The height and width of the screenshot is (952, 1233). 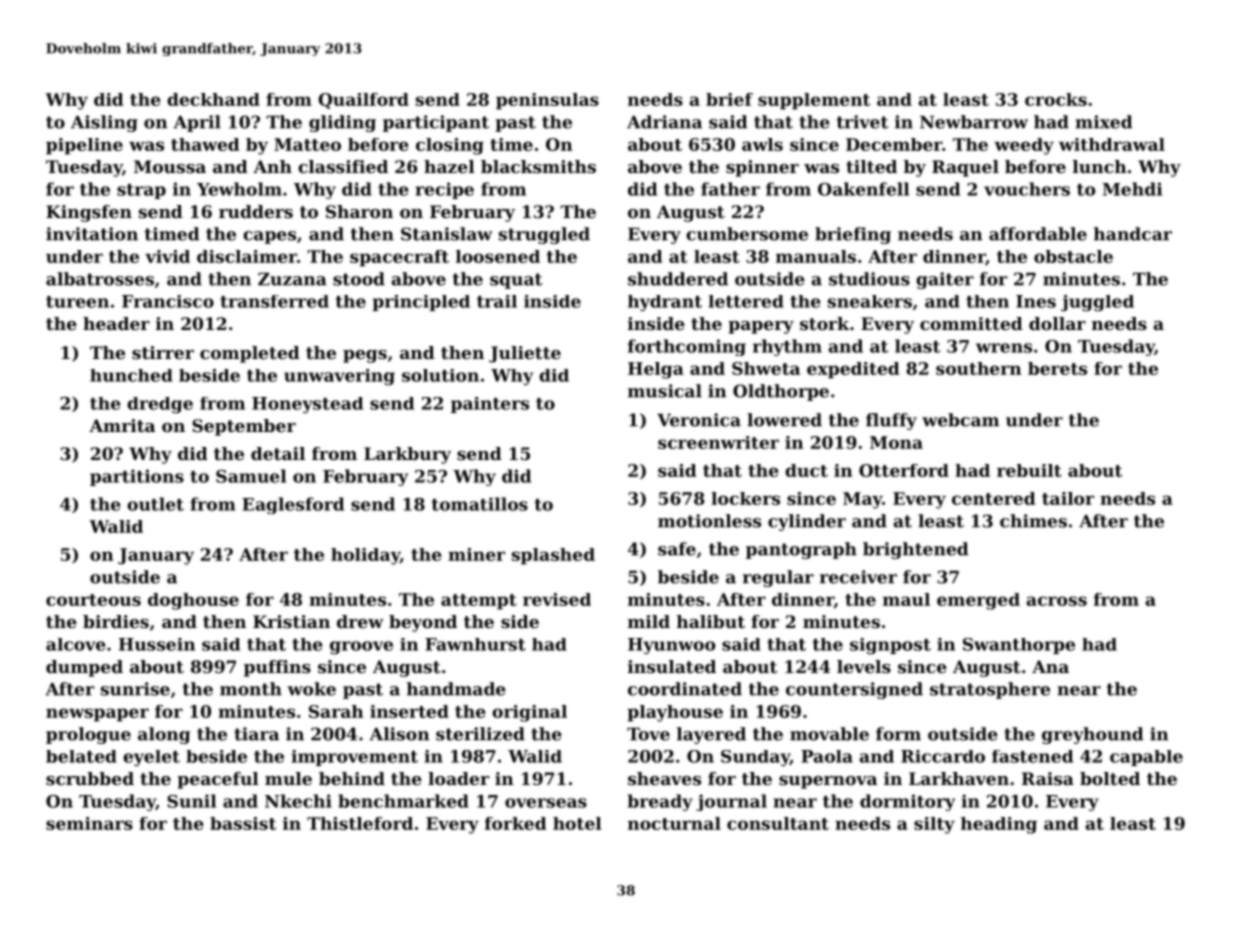 I want to click on doghouse, so click(x=193, y=601).
